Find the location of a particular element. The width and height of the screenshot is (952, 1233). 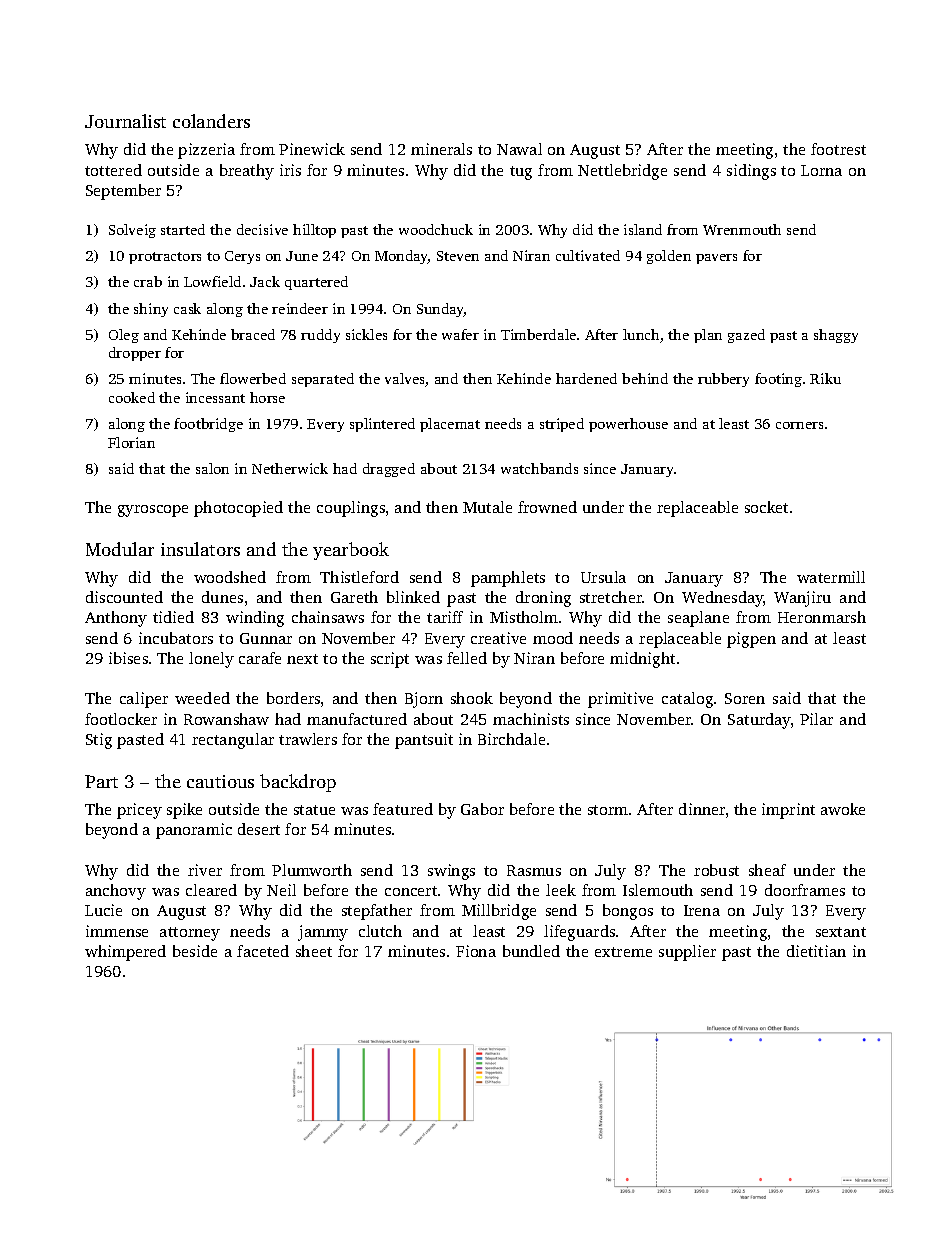

Nawal is located at coordinates (519, 149).
